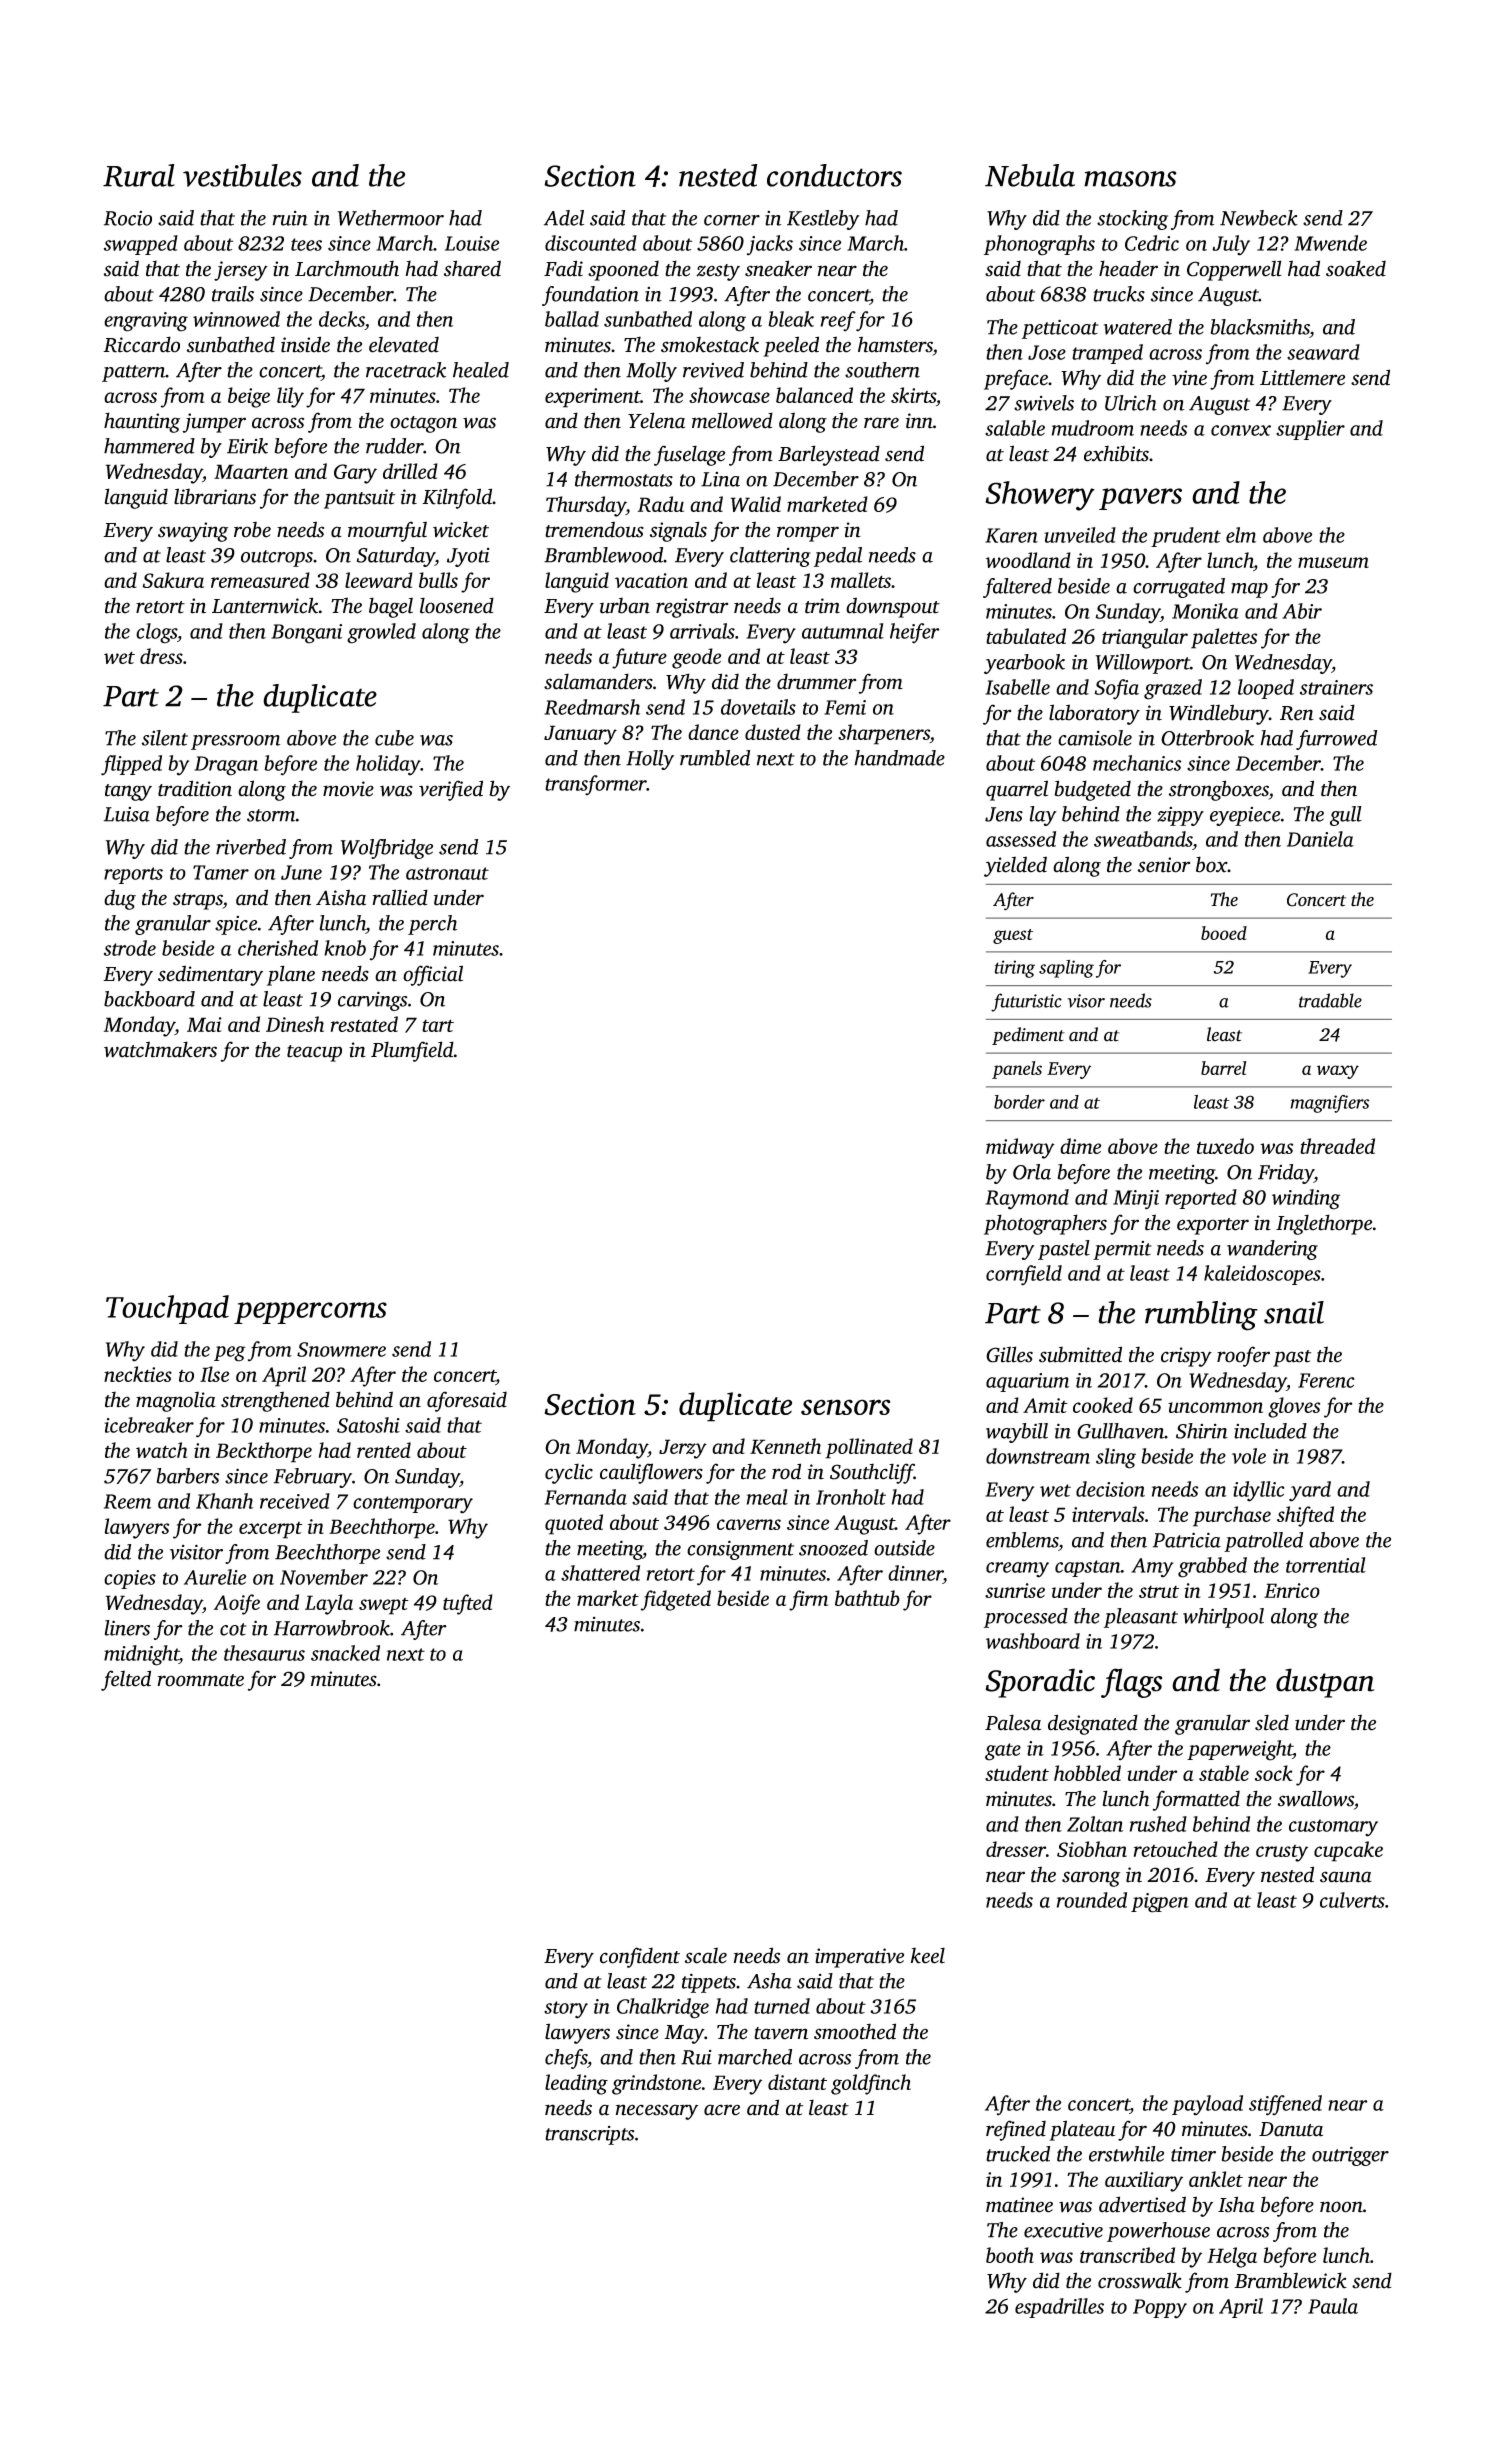 The image size is (1496, 2464). Describe the element at coordinates (1164, 865) in the screenshot. I see `senior` at that location.
